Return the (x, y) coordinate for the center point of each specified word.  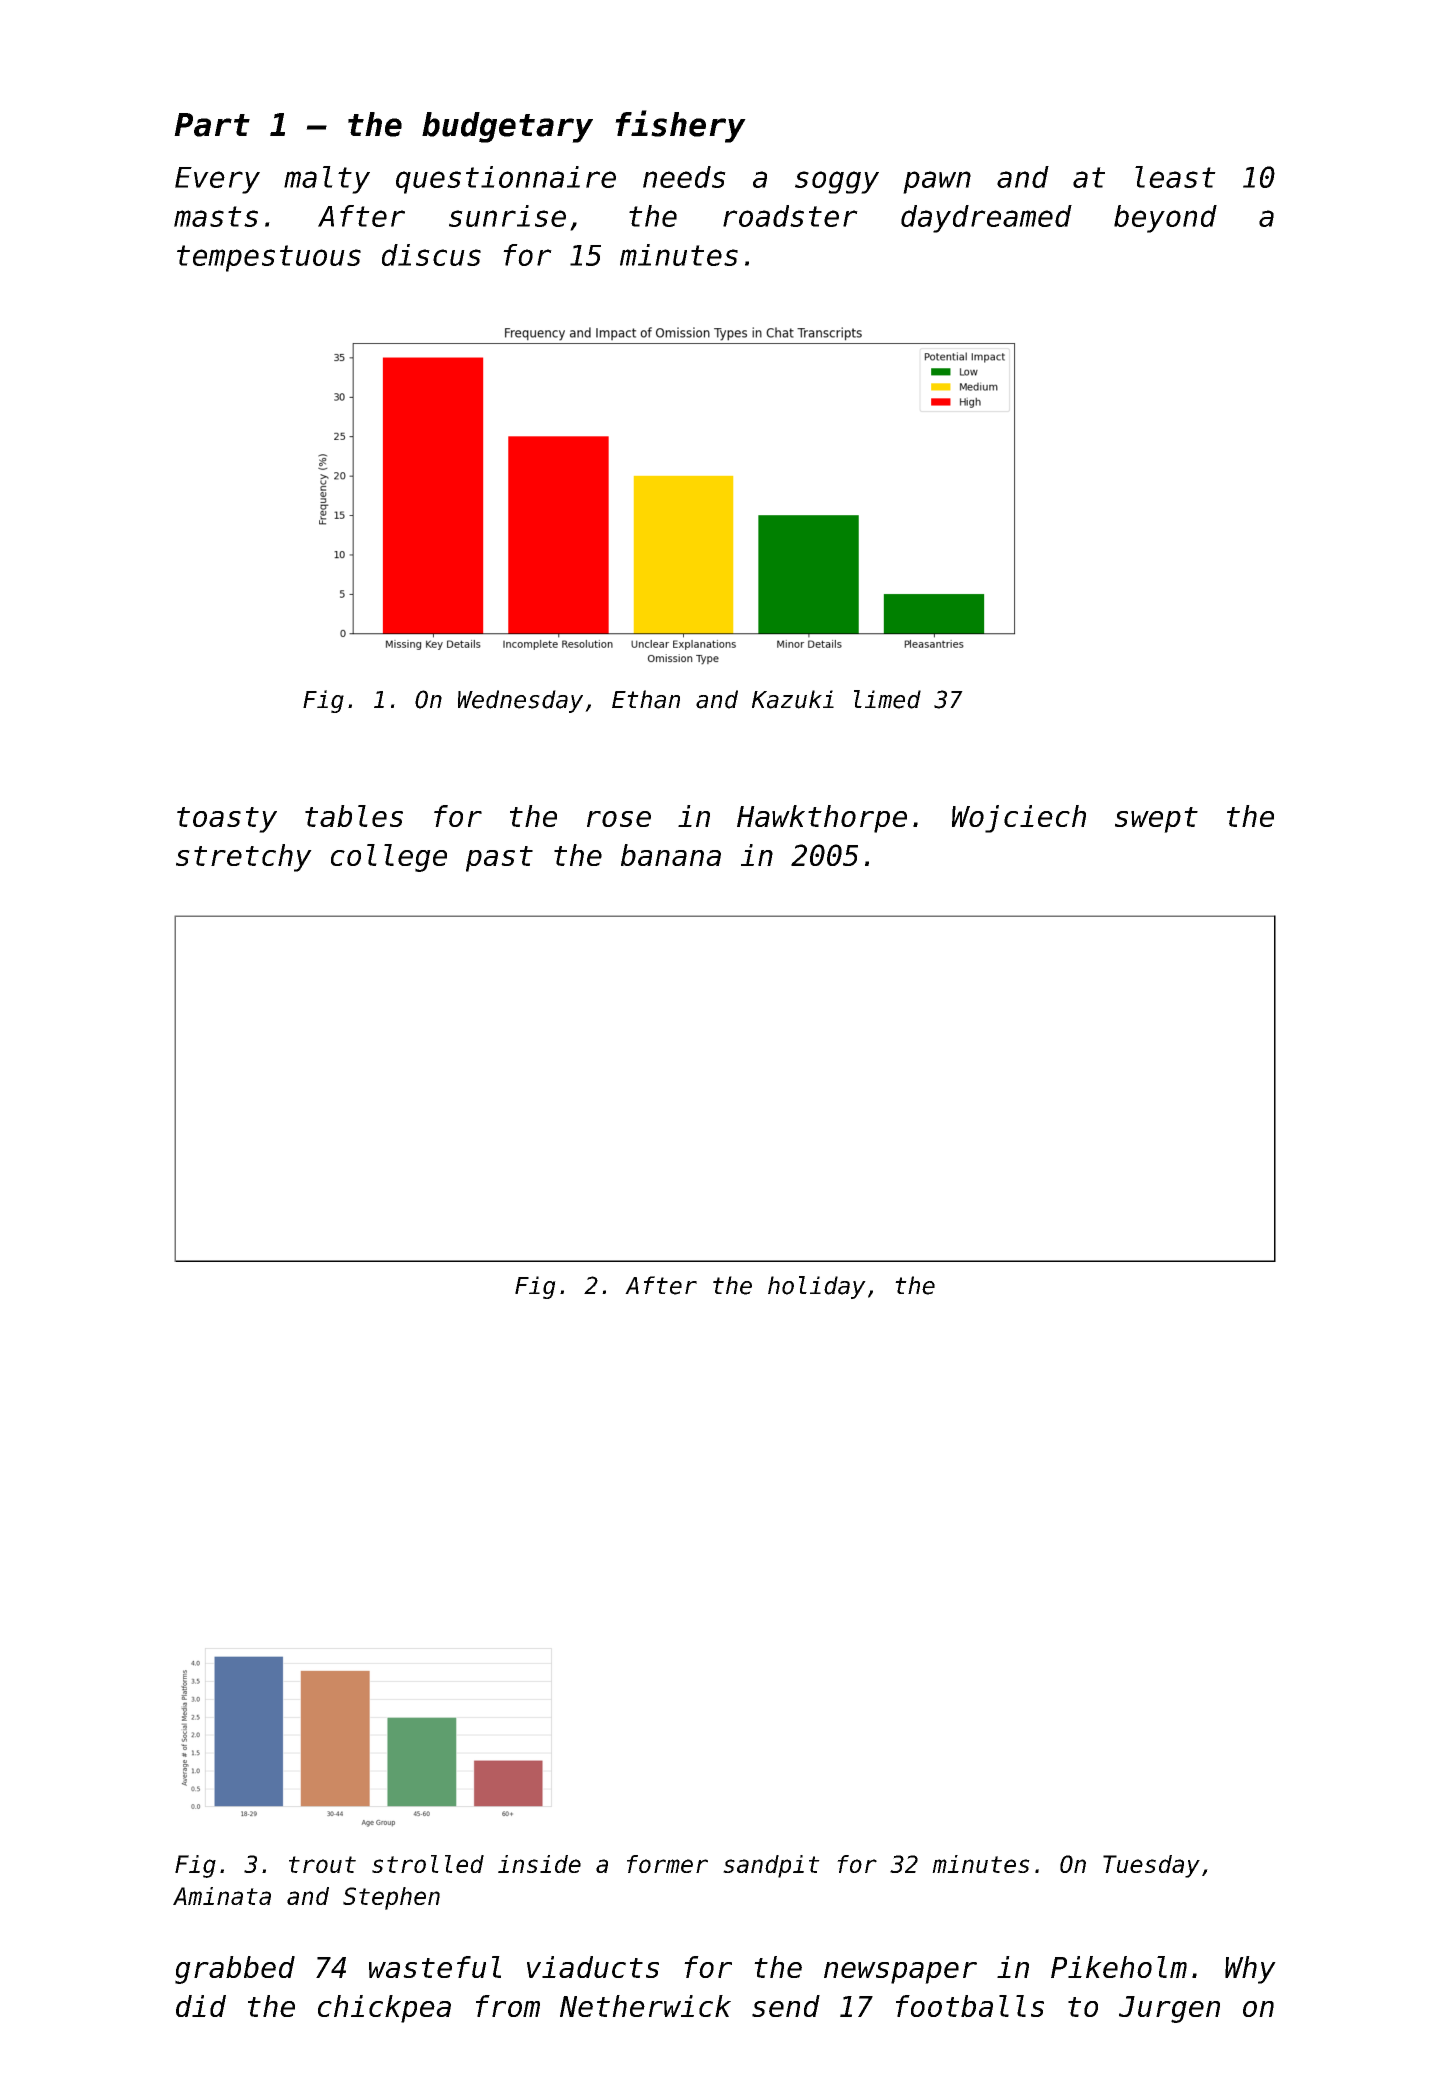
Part (212, 125)
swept (1156, 820)
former (667, 1864)
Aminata (222, 1896)
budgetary (507, 127)
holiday (817, 1287)
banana (671, 855)
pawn (937, 182)
